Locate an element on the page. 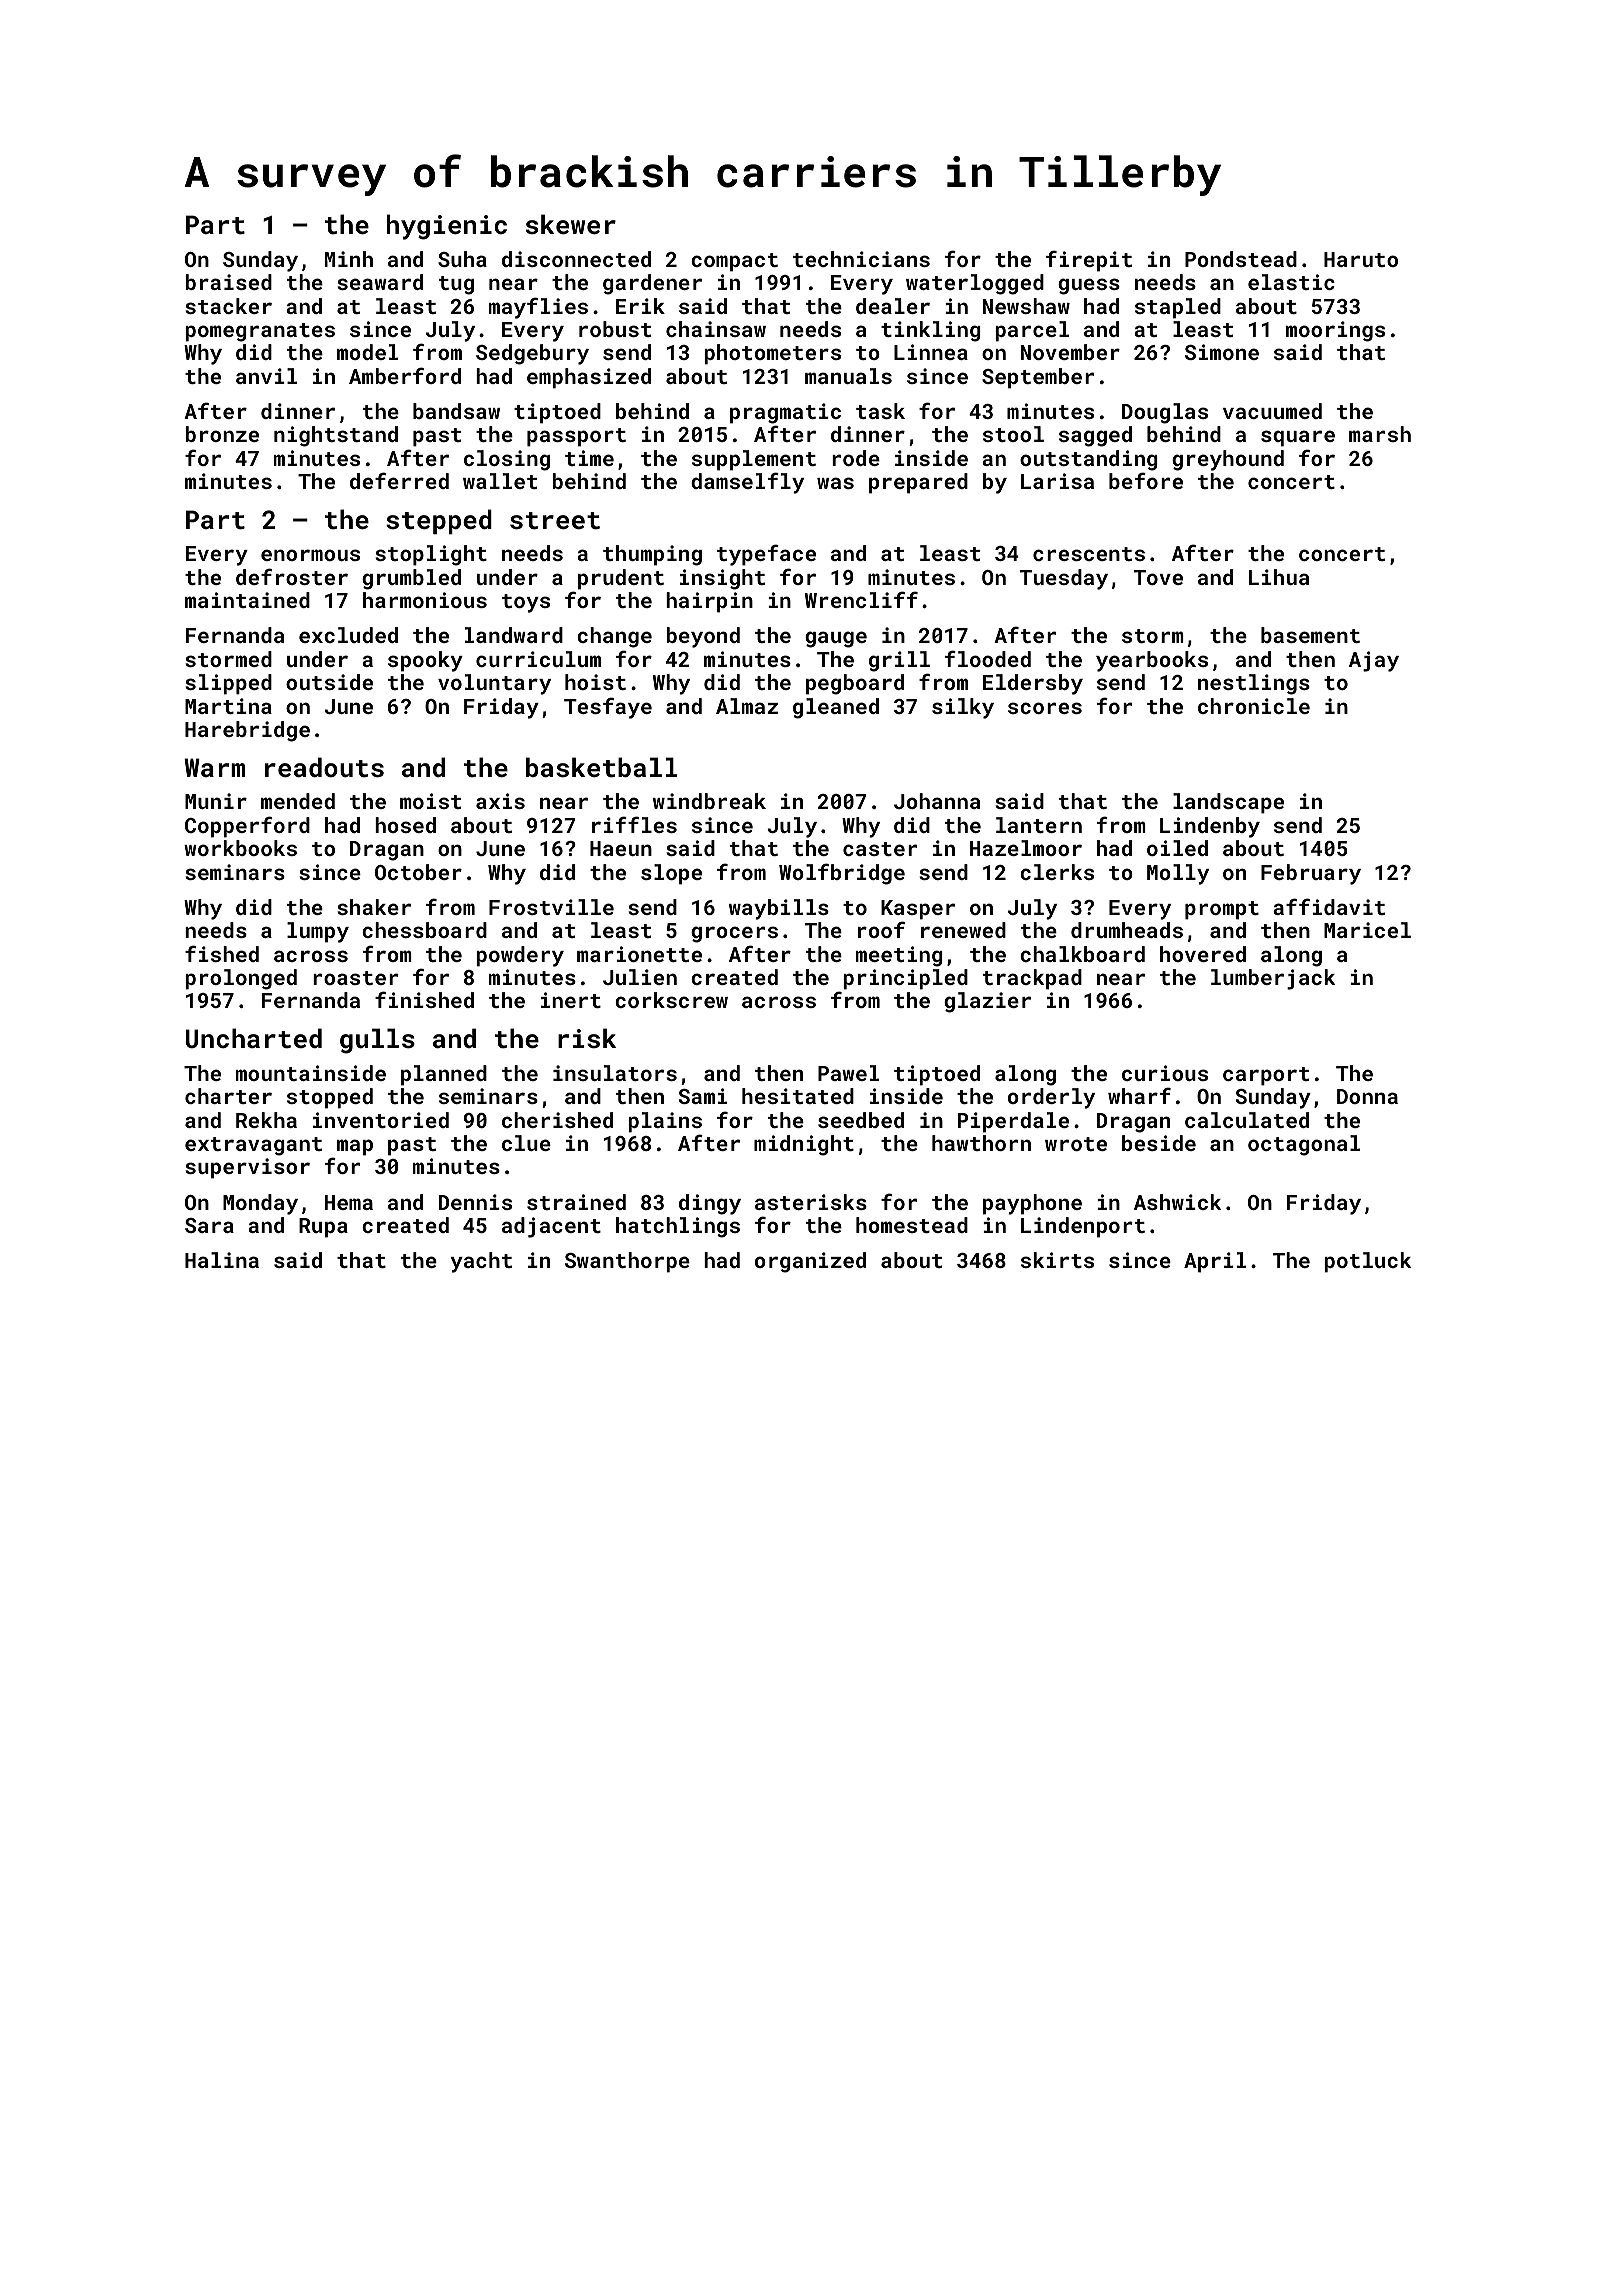 Image resolution: width=1620 pixels, height=2292 pixels. voluntary is located at coordinates (494, 684).
